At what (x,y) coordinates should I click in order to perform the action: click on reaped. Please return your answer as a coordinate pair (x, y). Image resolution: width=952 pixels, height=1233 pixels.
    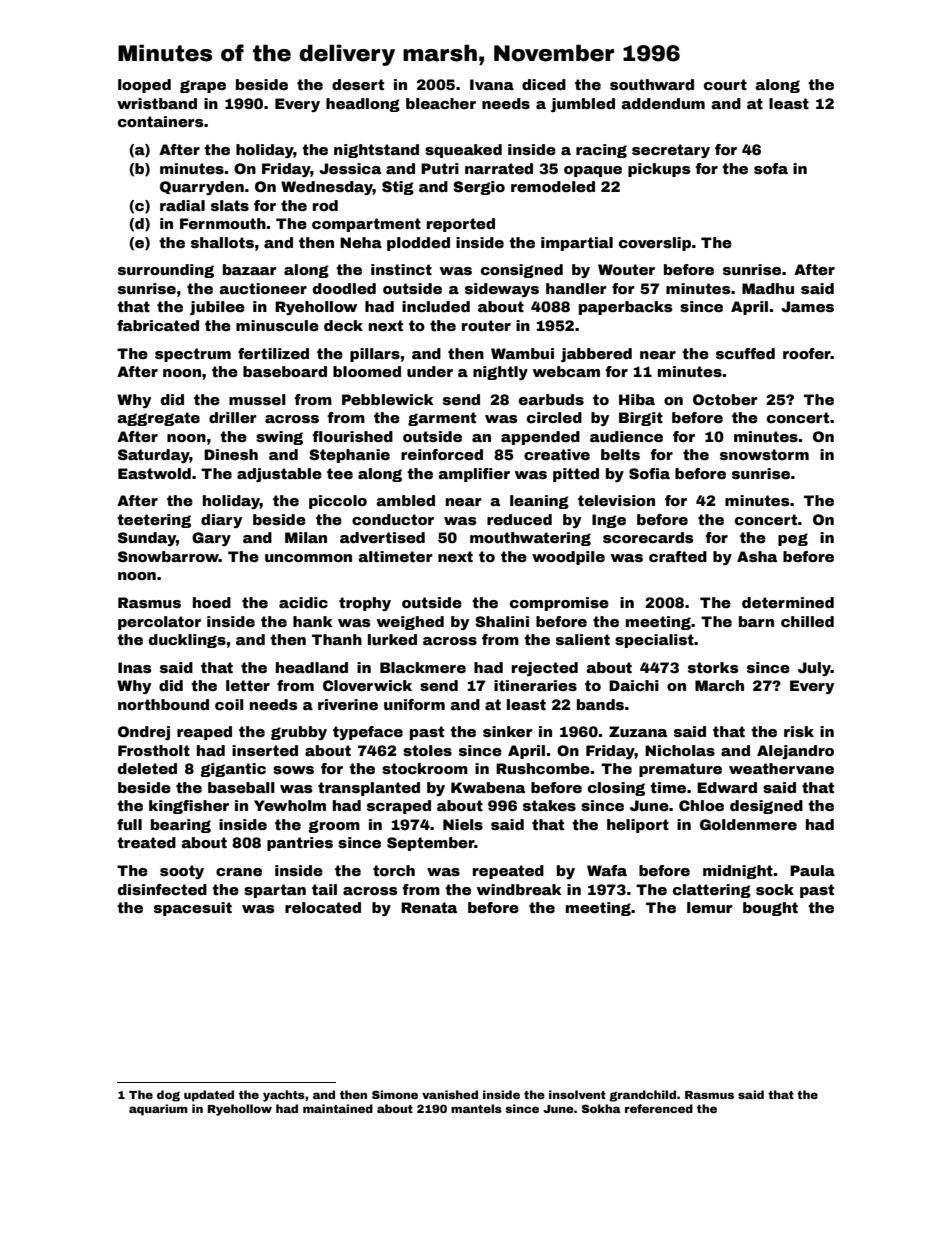
    Looking at the image, I should click on (204, 733).
